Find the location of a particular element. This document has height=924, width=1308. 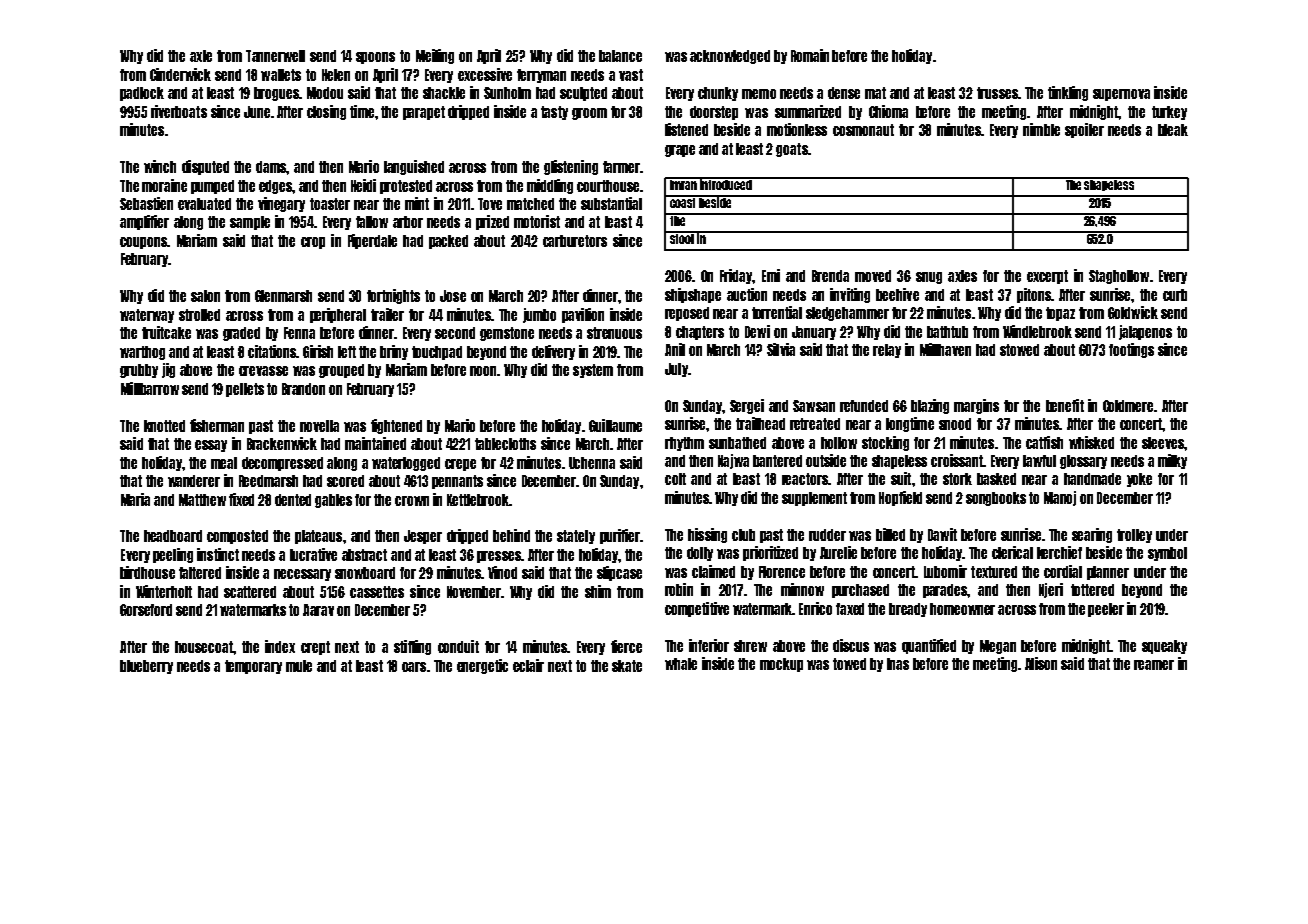

carburetors is located at coordinates (575, 241).
